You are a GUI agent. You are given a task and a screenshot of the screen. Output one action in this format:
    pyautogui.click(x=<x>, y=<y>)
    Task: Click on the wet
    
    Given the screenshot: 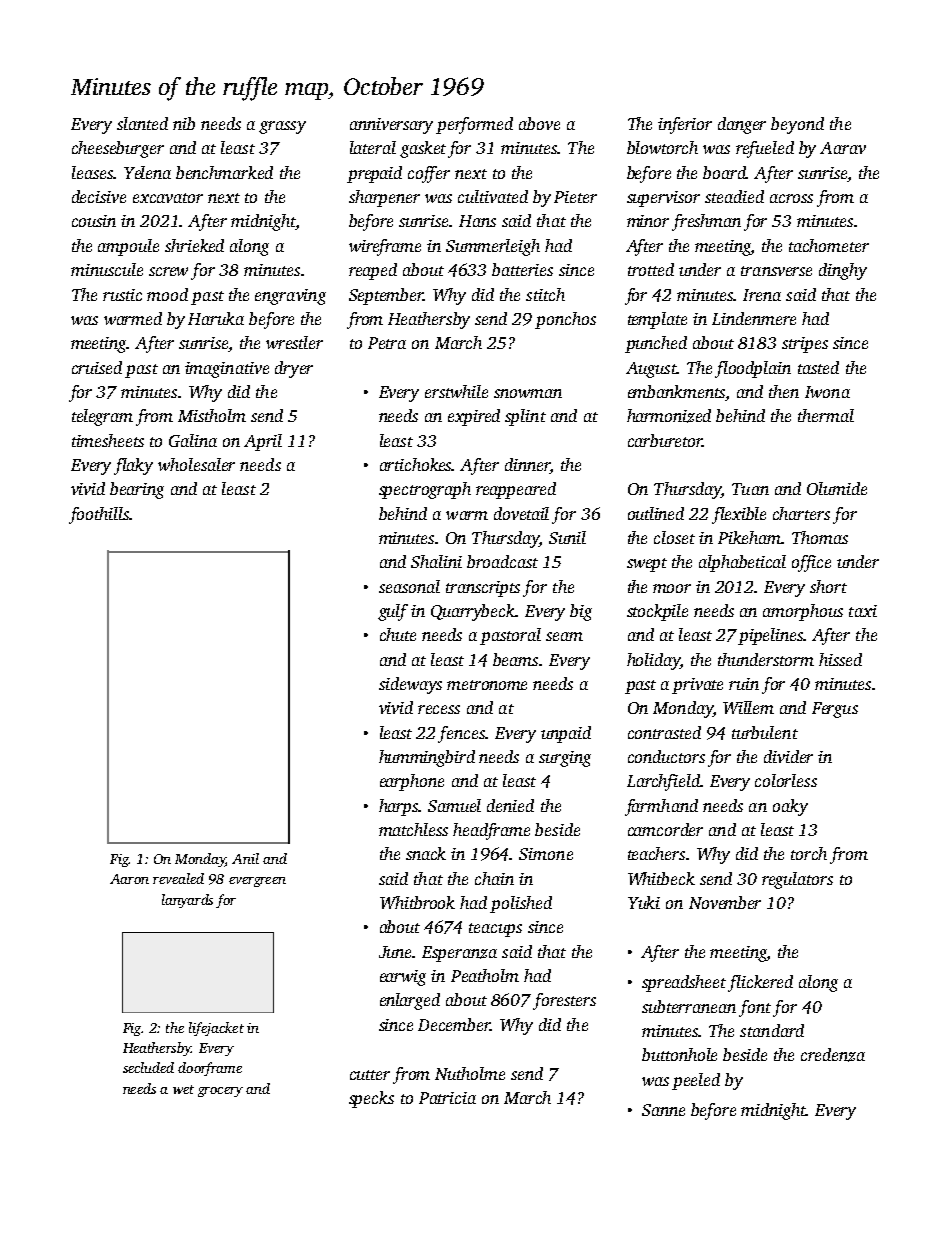 What is the action you would take?
    pyautogui.click(x=183, y=1089)
